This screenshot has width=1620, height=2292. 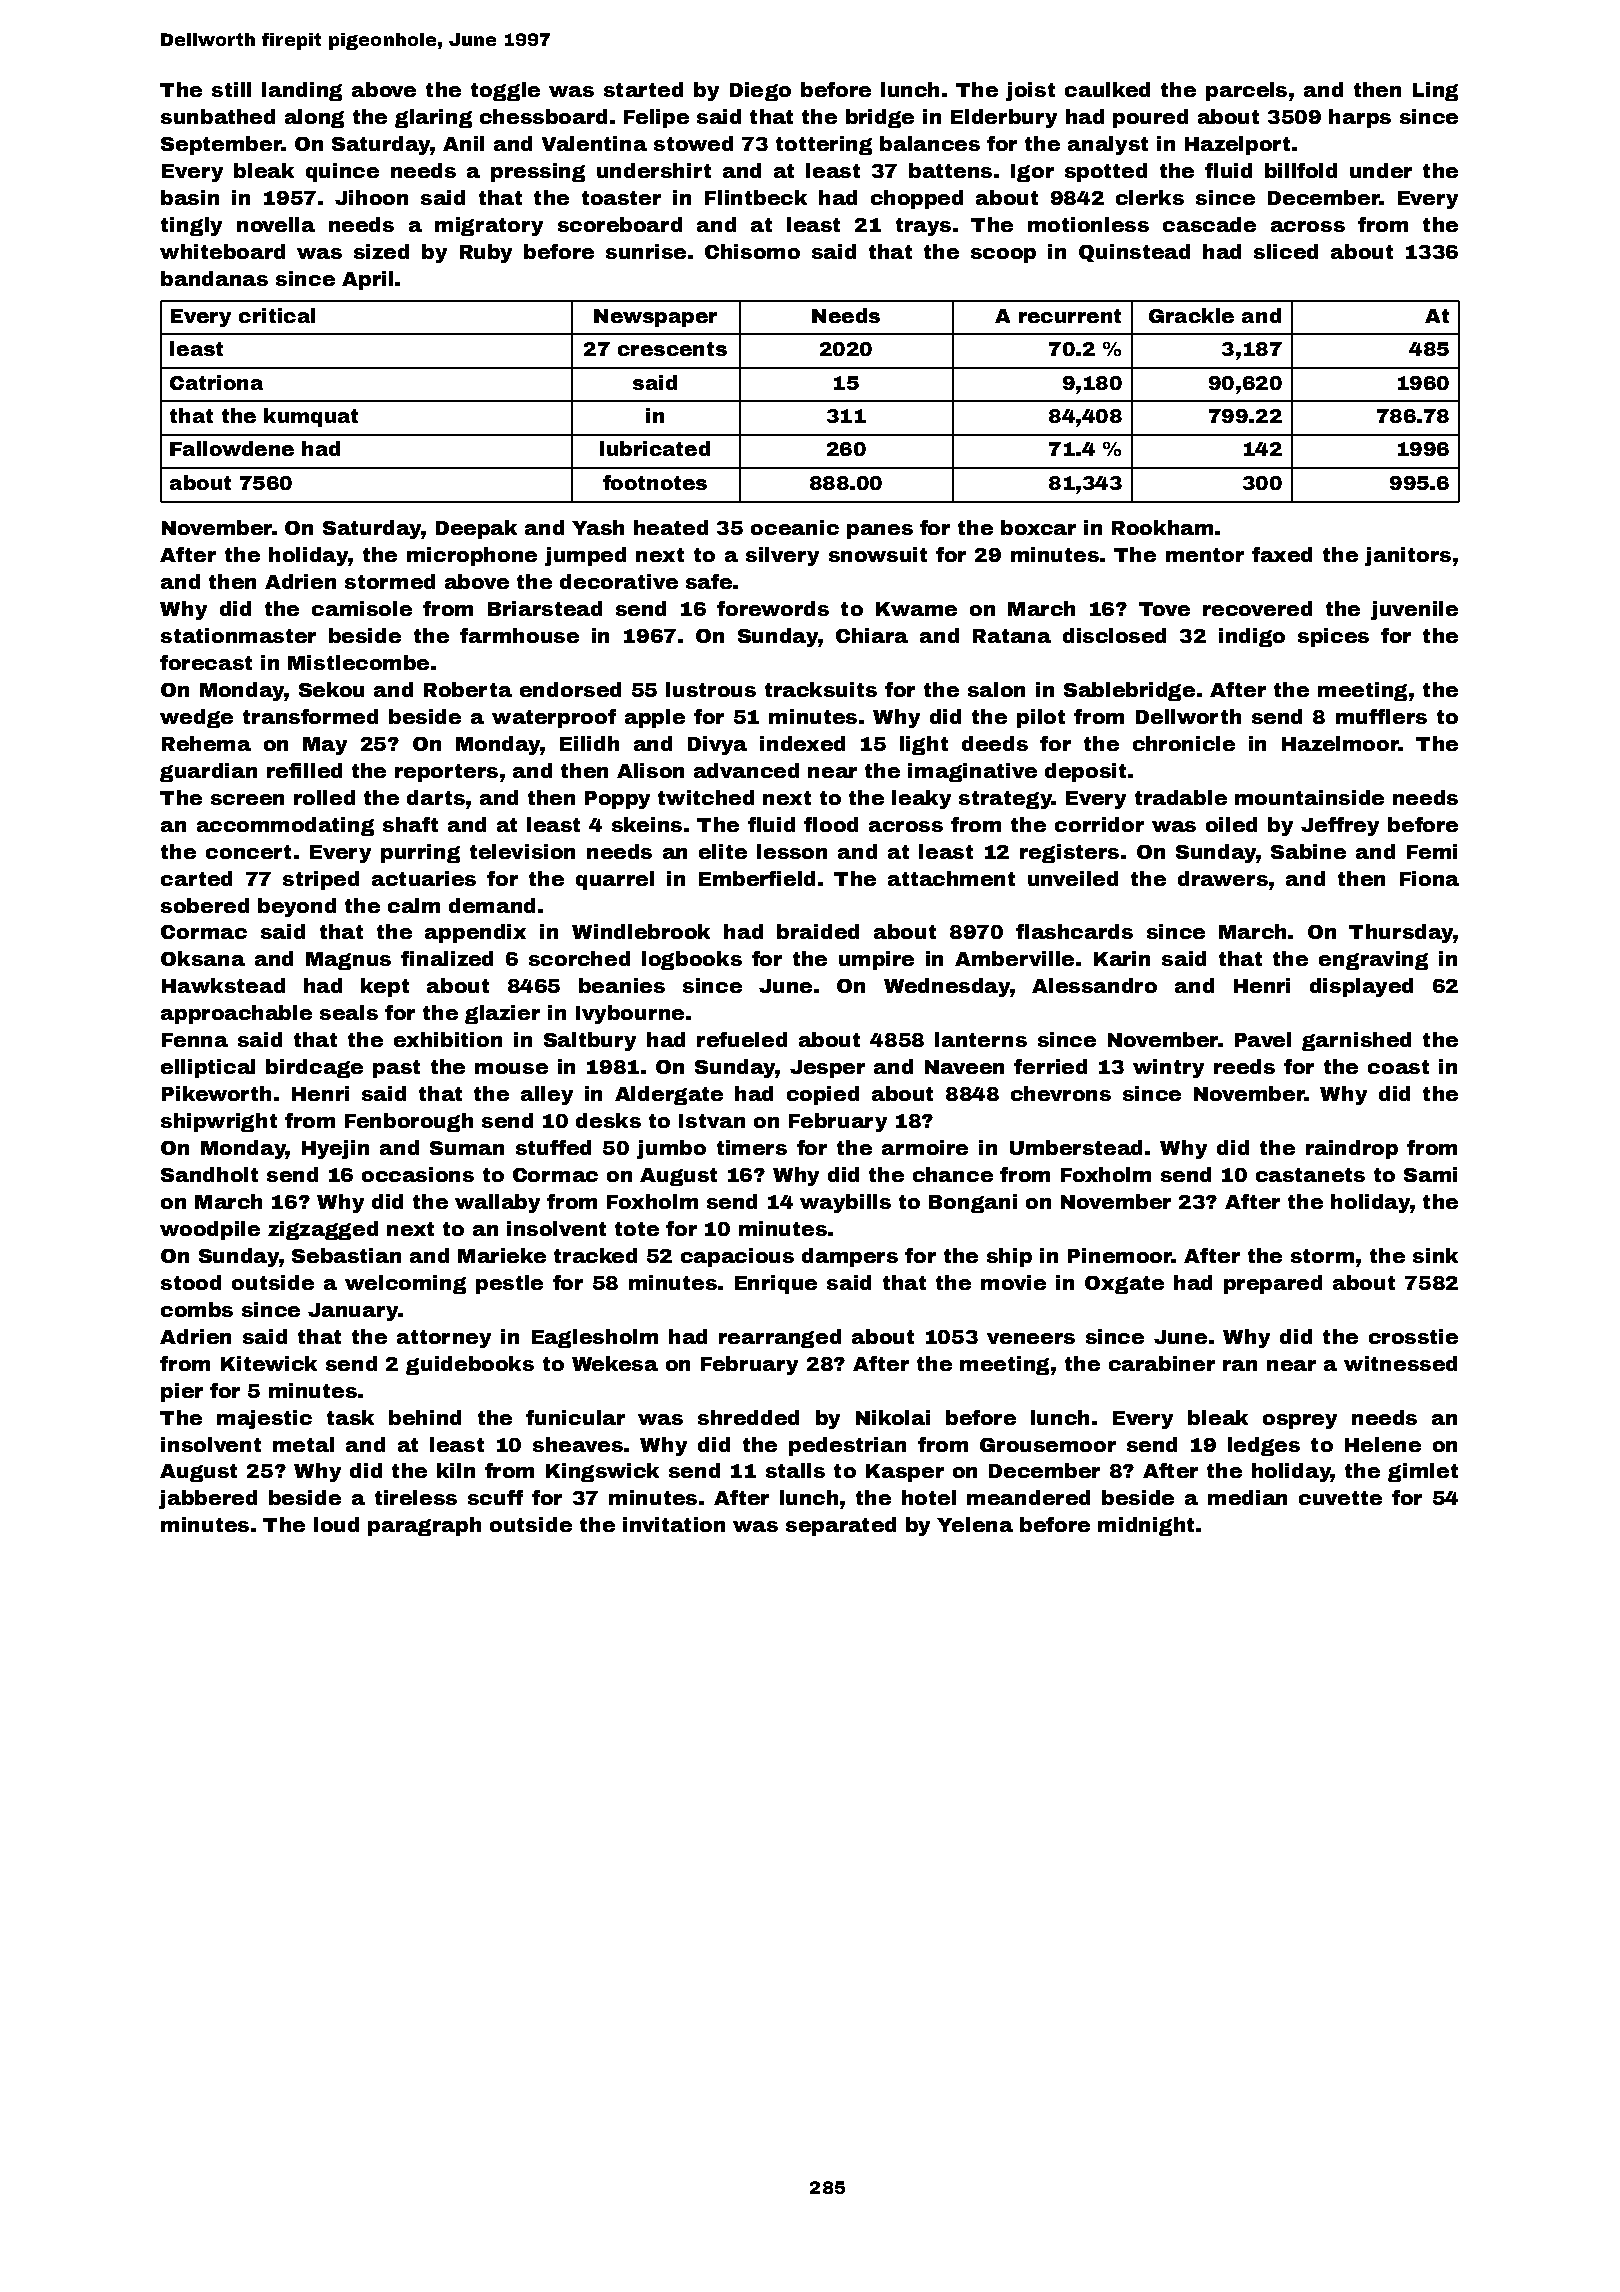 I want to click on Sandholt, so click(x=209, y=1174).
